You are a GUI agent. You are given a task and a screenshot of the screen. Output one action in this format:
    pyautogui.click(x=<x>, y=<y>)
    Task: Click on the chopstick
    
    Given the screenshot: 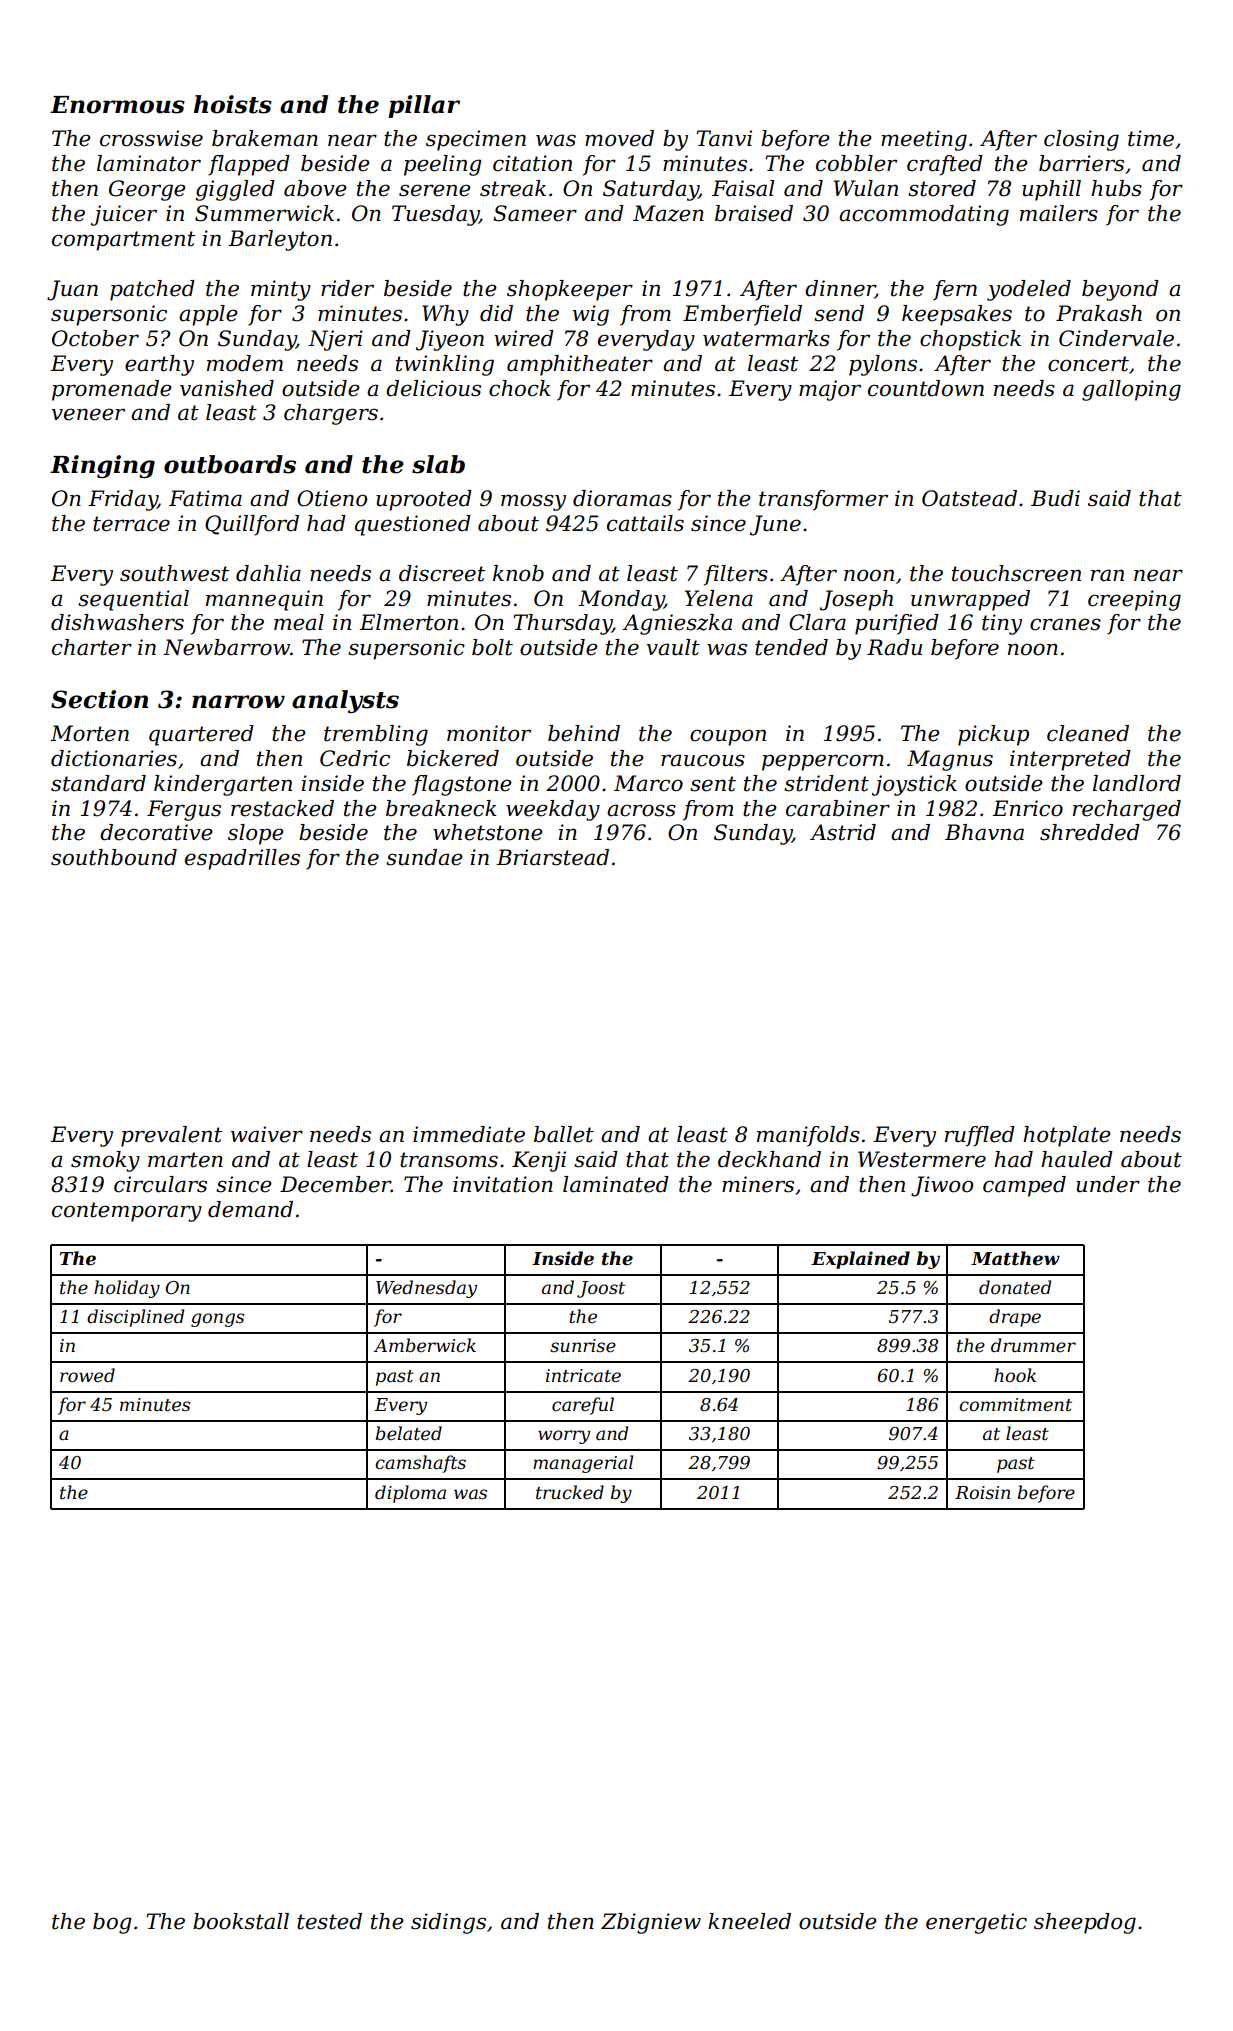 What is the action you would take?
    pyautogui.click(x=970, y=340)
